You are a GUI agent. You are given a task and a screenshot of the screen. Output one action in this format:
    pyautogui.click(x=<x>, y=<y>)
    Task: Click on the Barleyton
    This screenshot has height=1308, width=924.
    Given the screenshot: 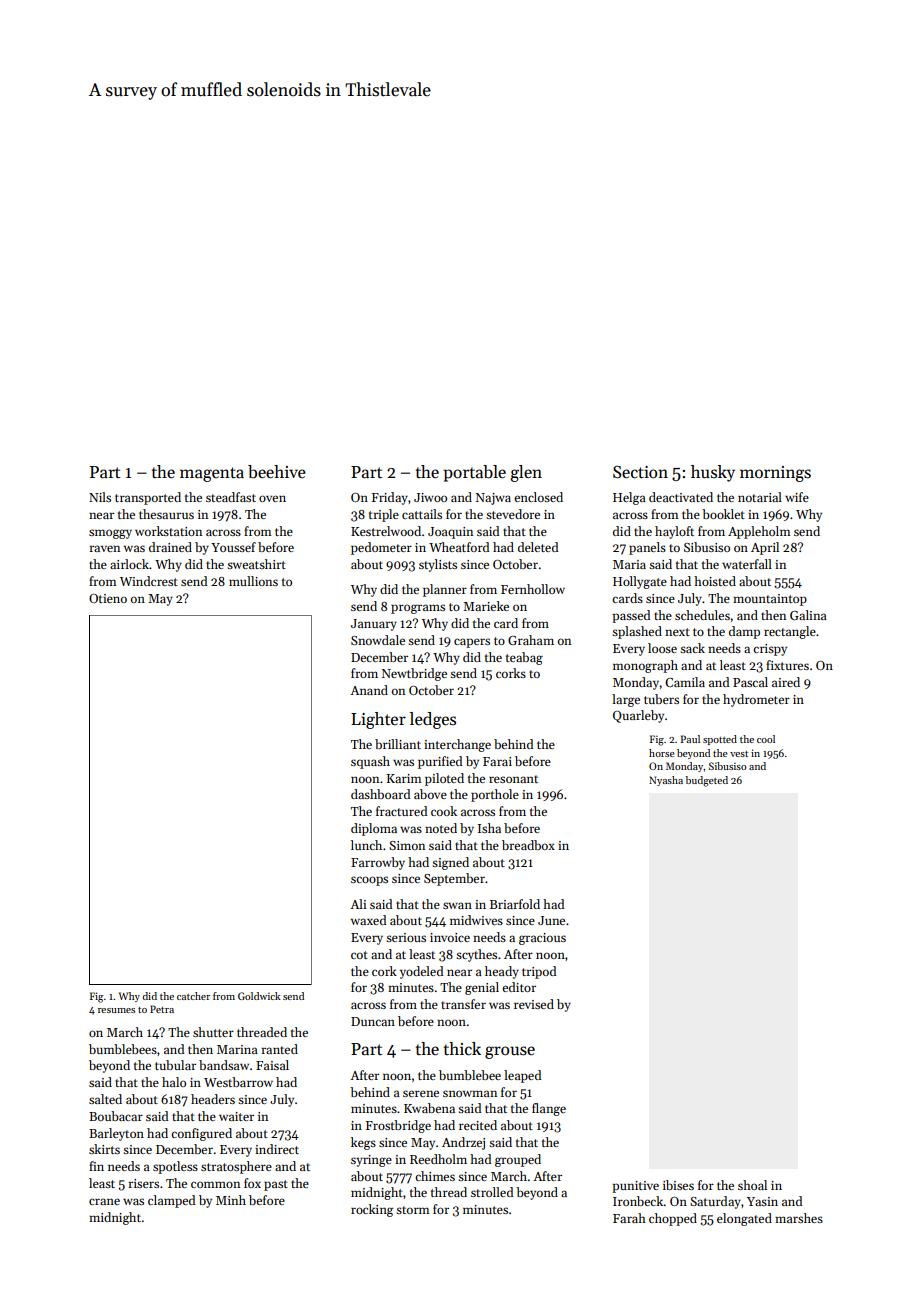 What is the action you would take?
    pyautogui.click(x=116, y=1134)
